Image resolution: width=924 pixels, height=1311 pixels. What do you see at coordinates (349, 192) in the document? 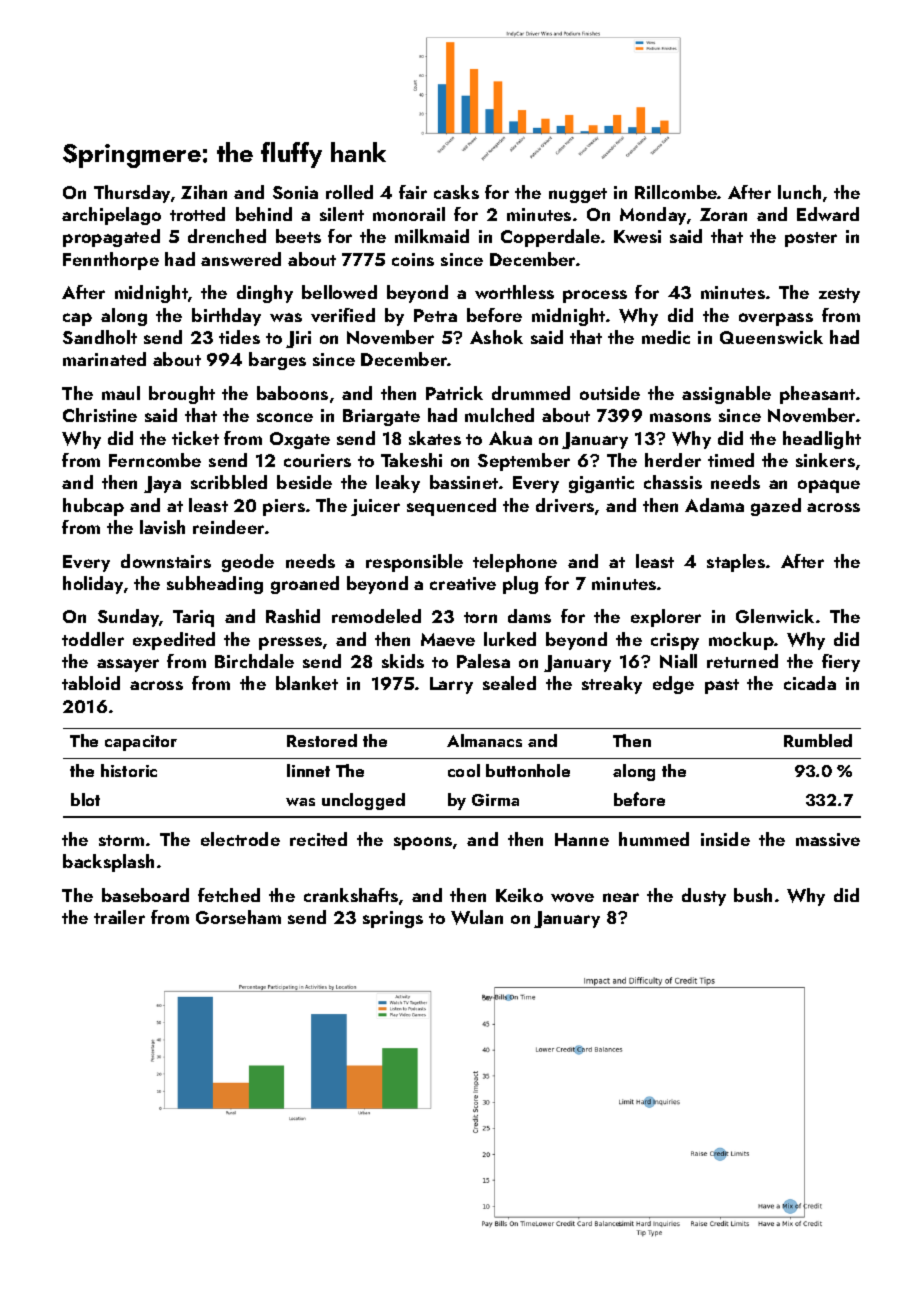
I see `rolled` at bounding box center [349, 192].
